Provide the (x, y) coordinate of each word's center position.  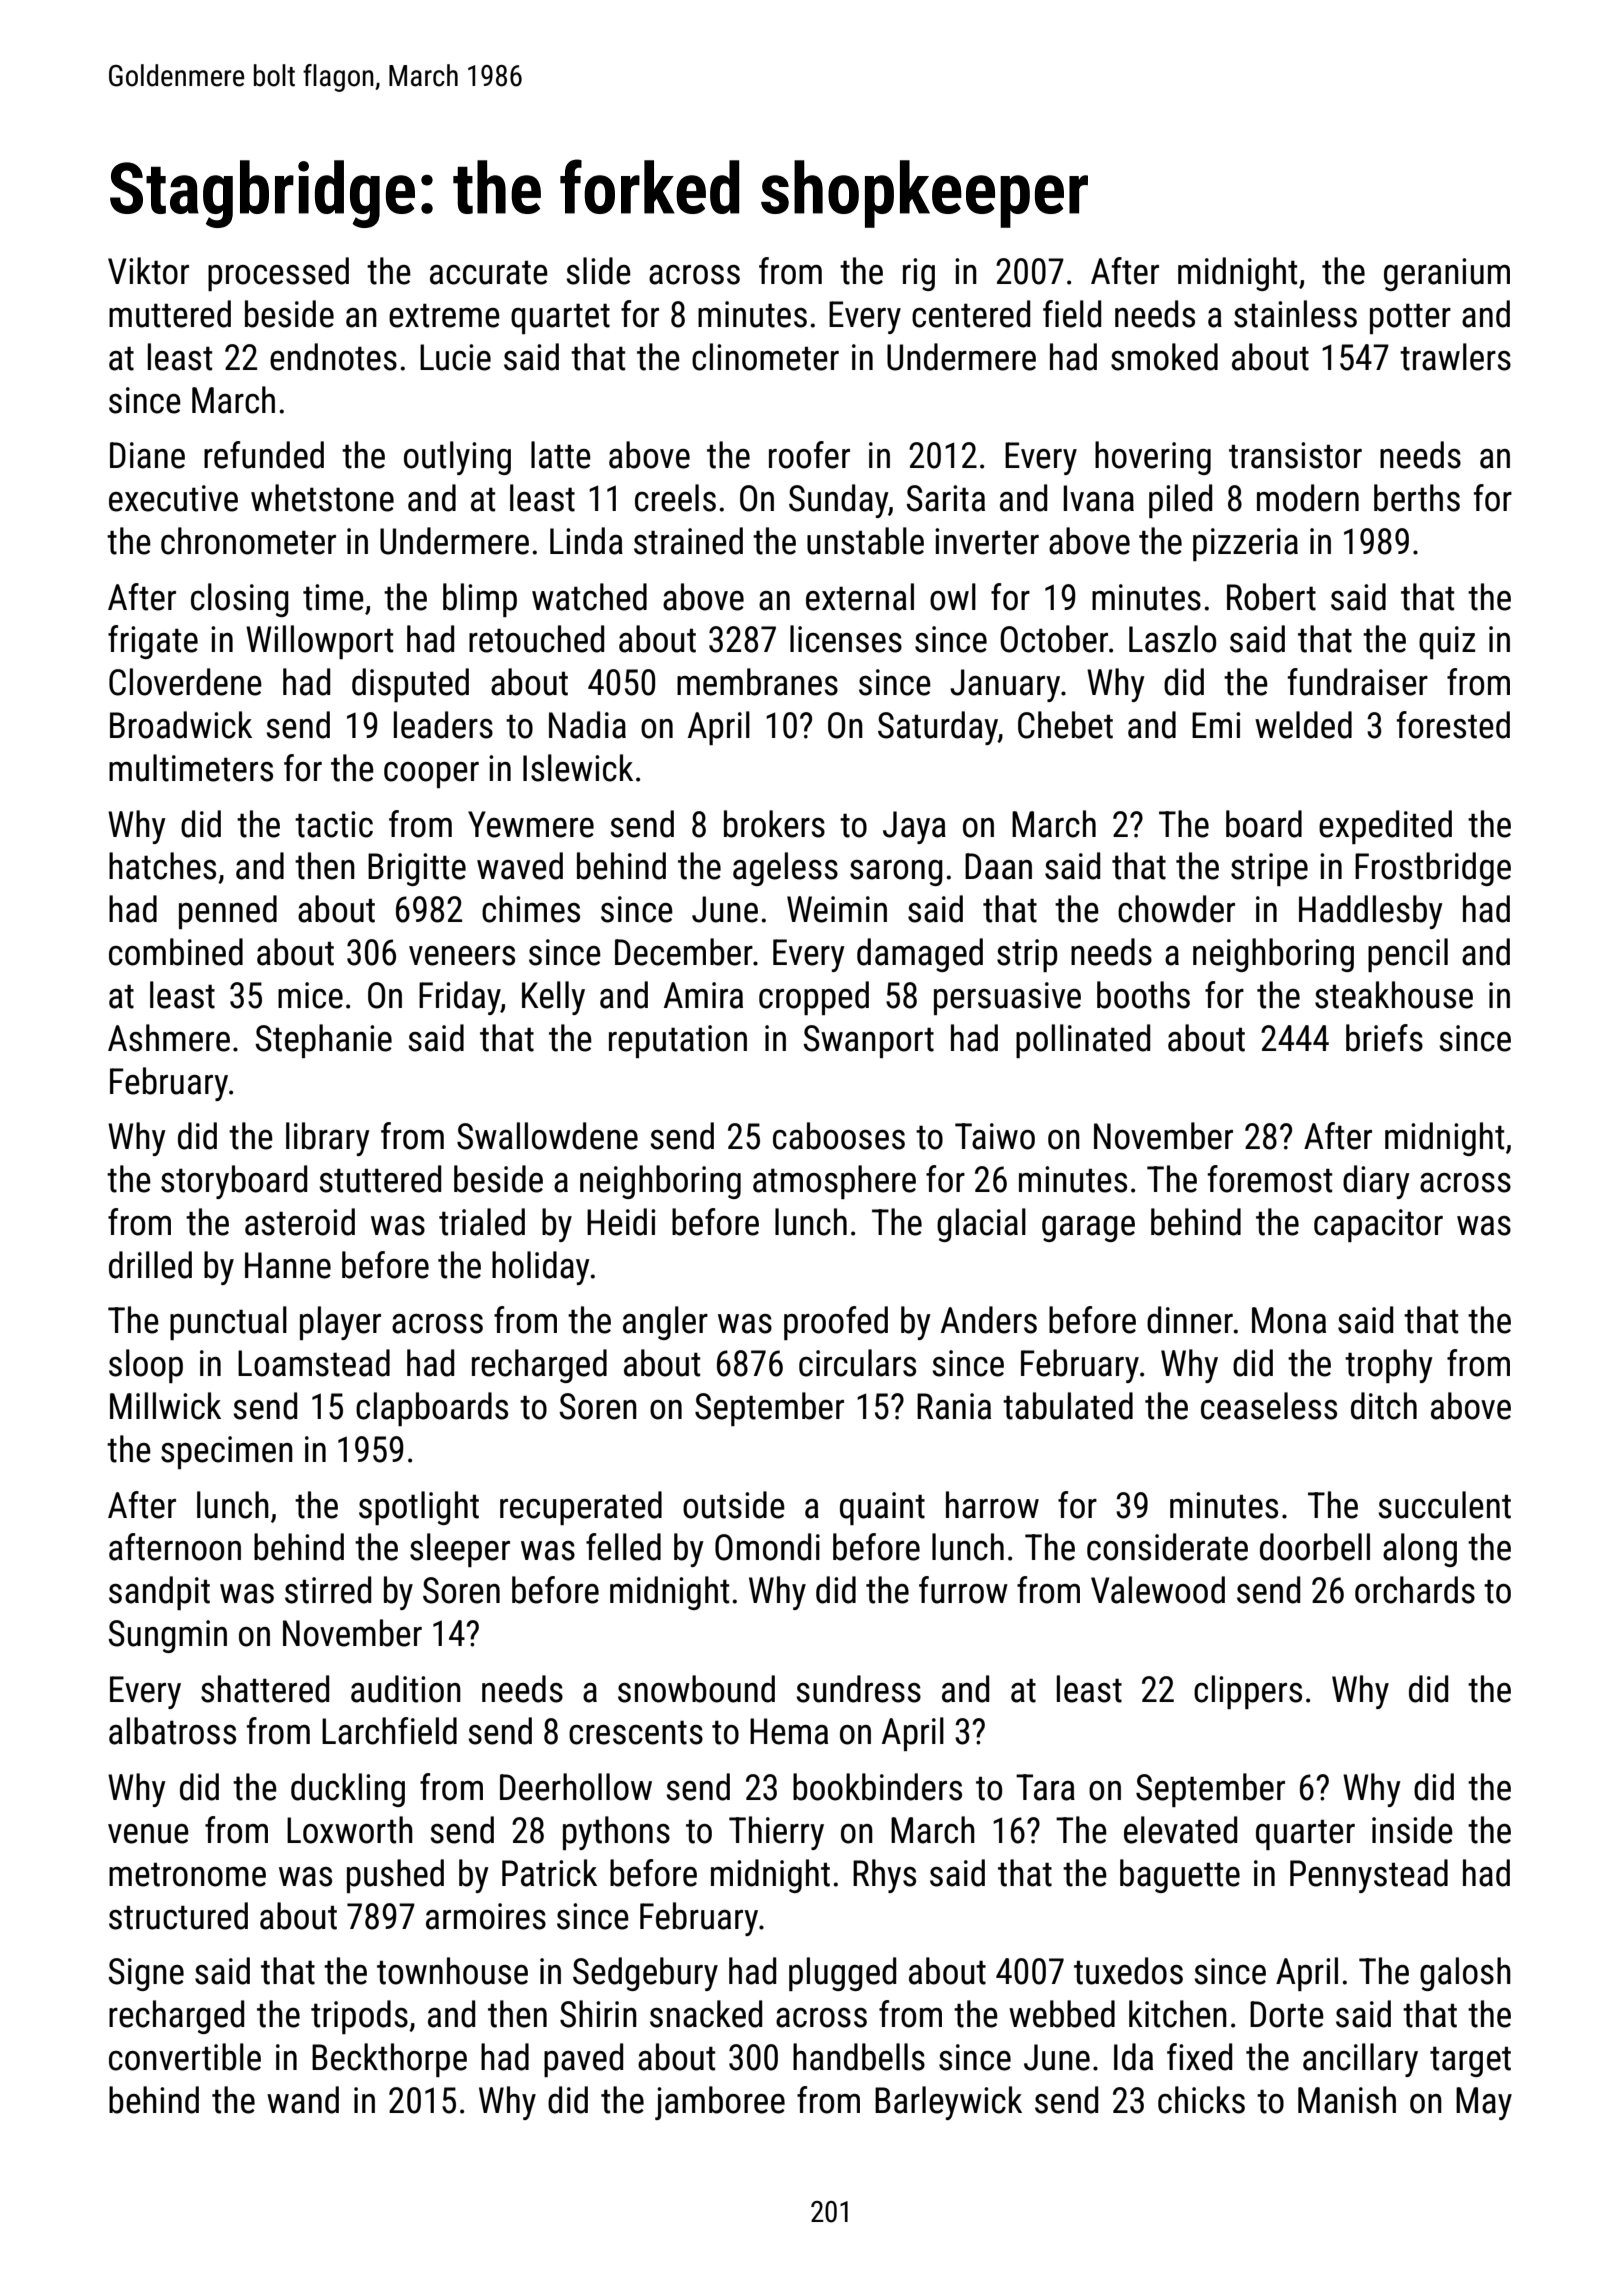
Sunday (838, 501)
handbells (859, 2057)
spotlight (419, 1508)
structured (178, 1916)
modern (1308, 498)
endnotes (333, 357)
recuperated (581, 1508)
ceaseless (1269, 1406)
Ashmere (169, 1038)
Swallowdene (547, 1136)
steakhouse (1394, 995)
